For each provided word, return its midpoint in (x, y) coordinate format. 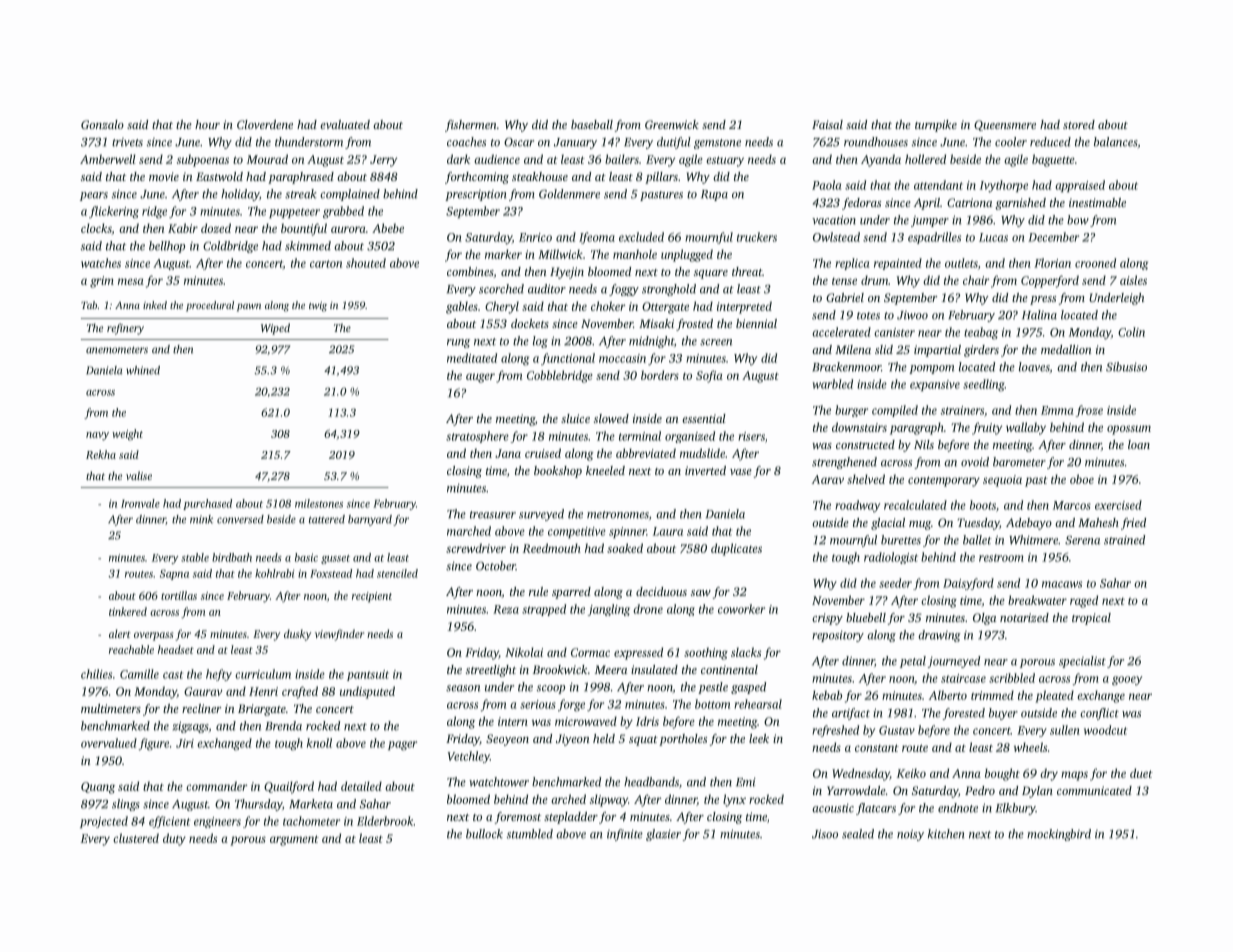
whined (143, 370)
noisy (910, 835)
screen (716, 342)
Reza (506, 609)
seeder (895, 583)
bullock (484, 834)
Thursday (258, 805)
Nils (924, 444)
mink (201, 519)
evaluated (345, 124)
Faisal (827, 124)
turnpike (936, 126)
